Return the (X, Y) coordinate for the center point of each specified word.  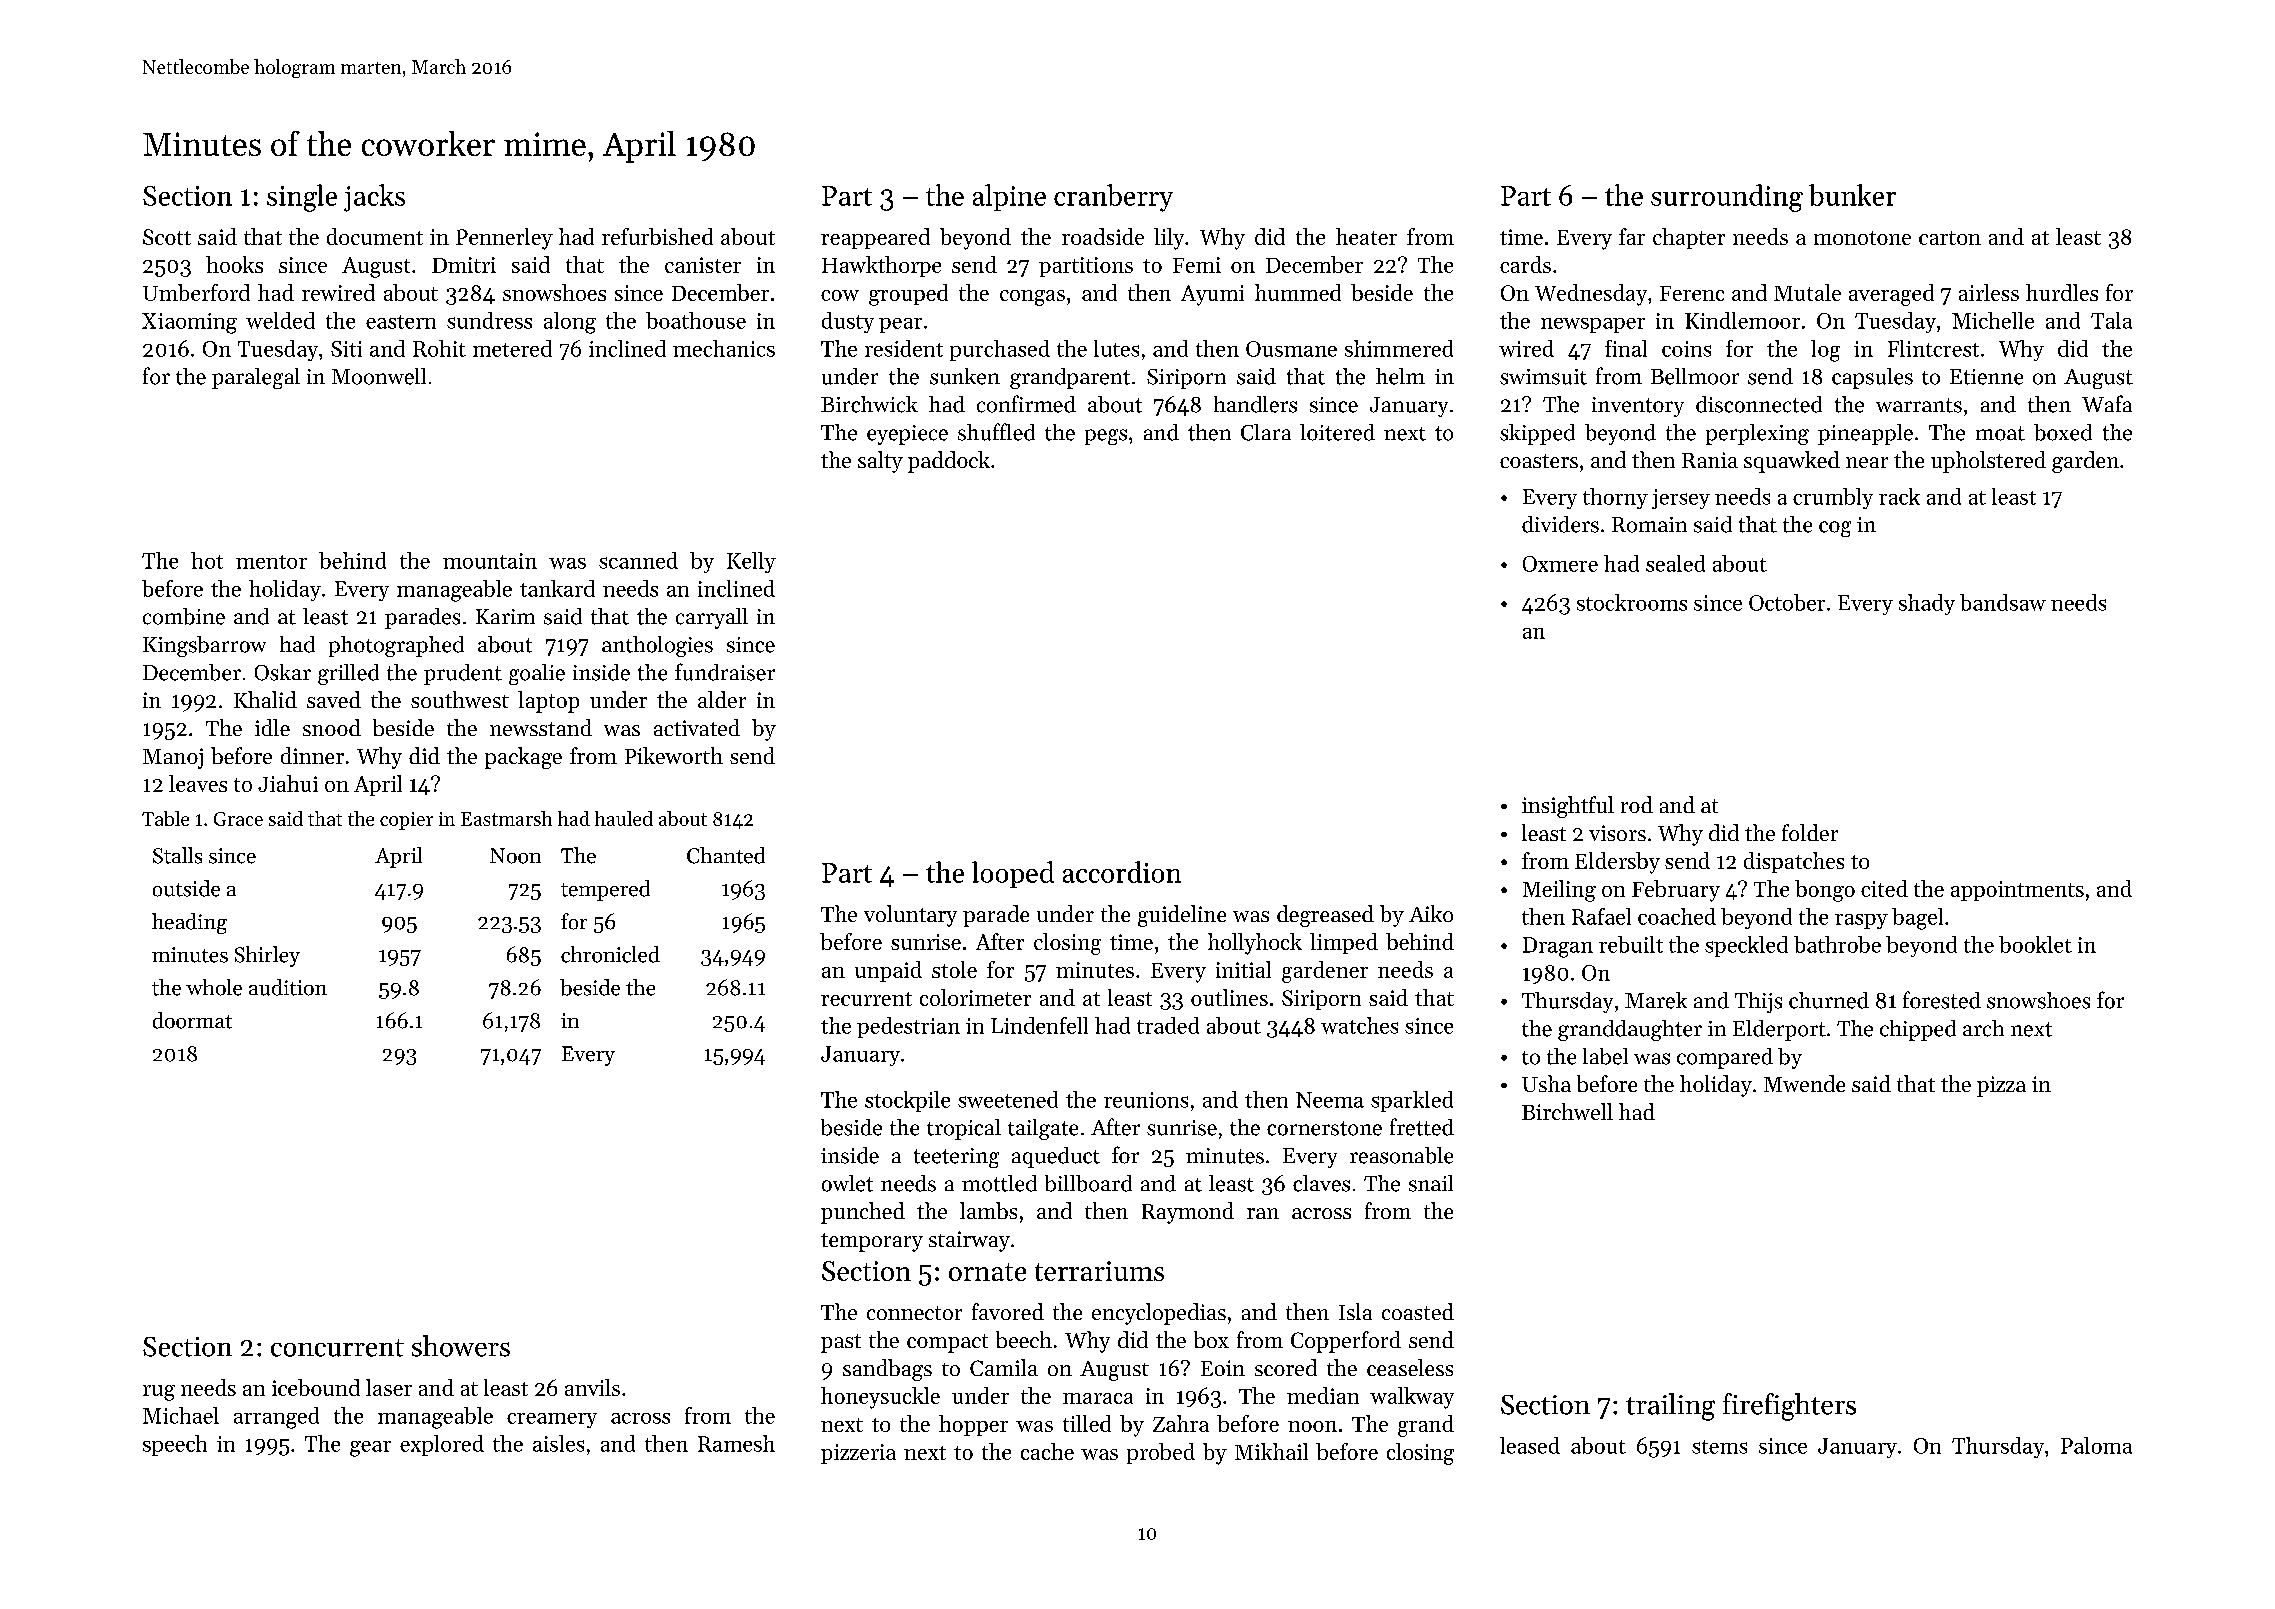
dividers (1560, 524)
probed (1161, 1453)
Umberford (196, 292)
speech (175, 1445)
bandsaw (2003, 602)
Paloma (2096, 1445)
